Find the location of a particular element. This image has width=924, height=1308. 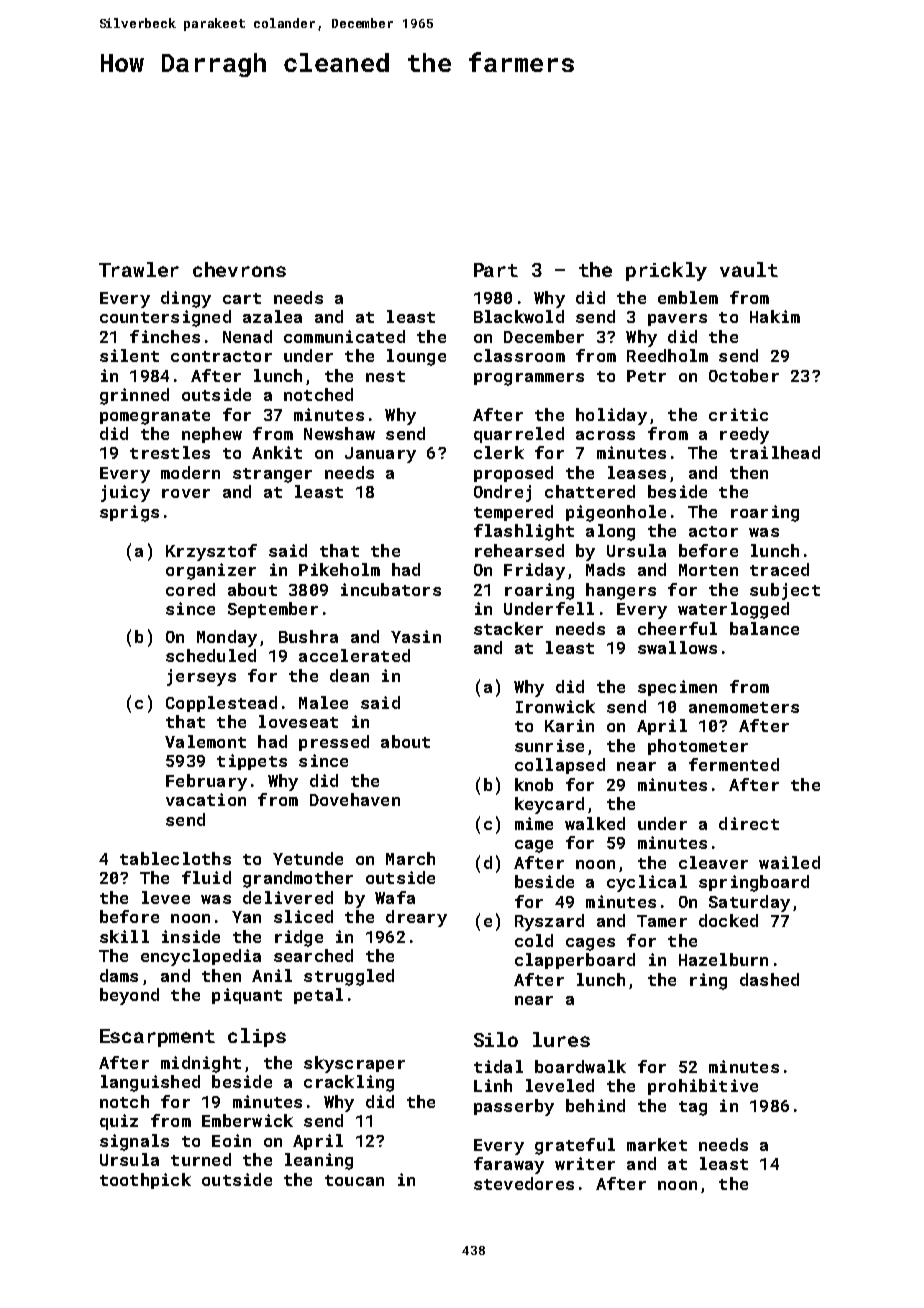

skill is located at coordinates (124, 936).
